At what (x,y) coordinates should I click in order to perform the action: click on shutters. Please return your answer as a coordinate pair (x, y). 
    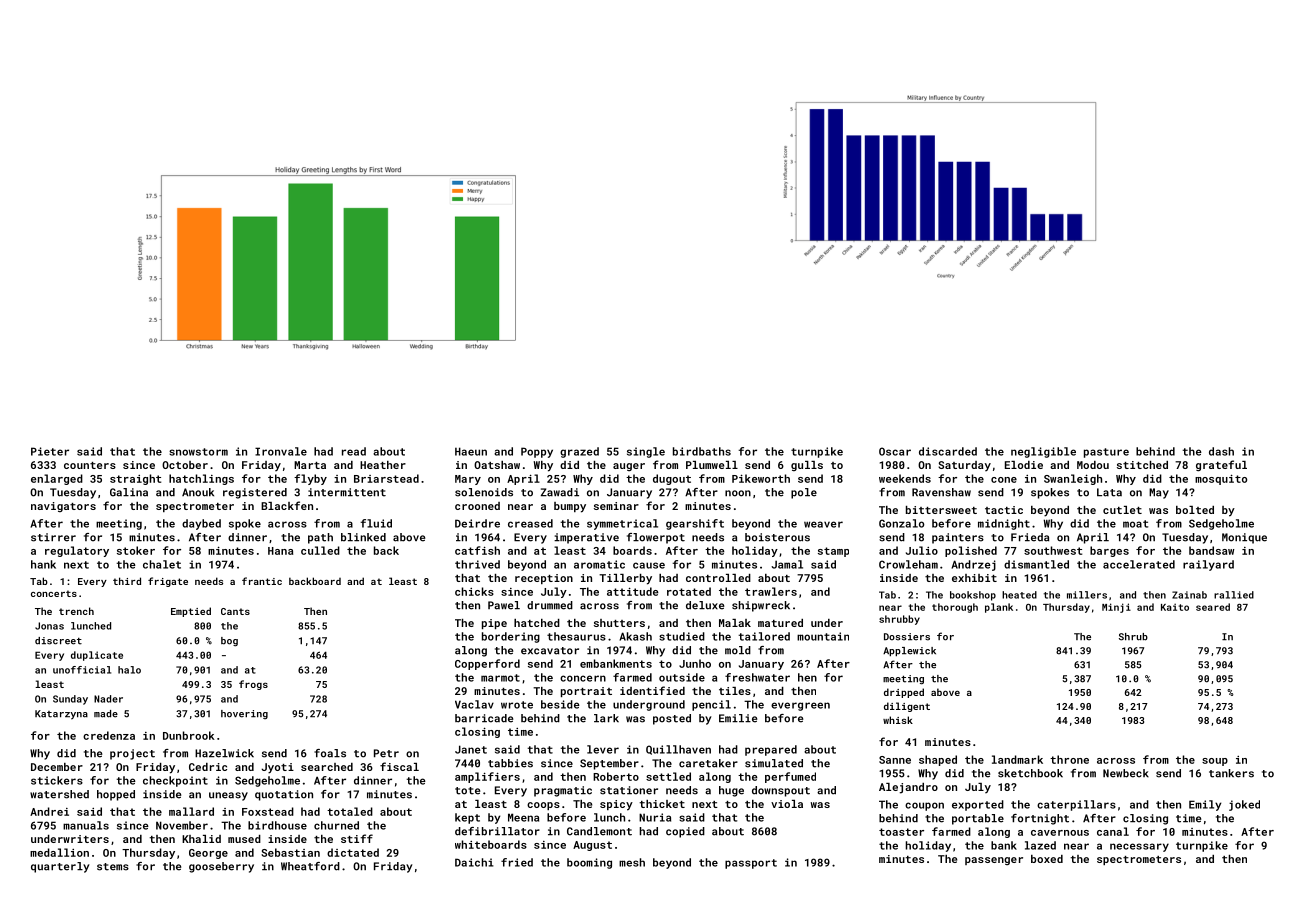
    Looking at the image, I should click on (619, 623).
